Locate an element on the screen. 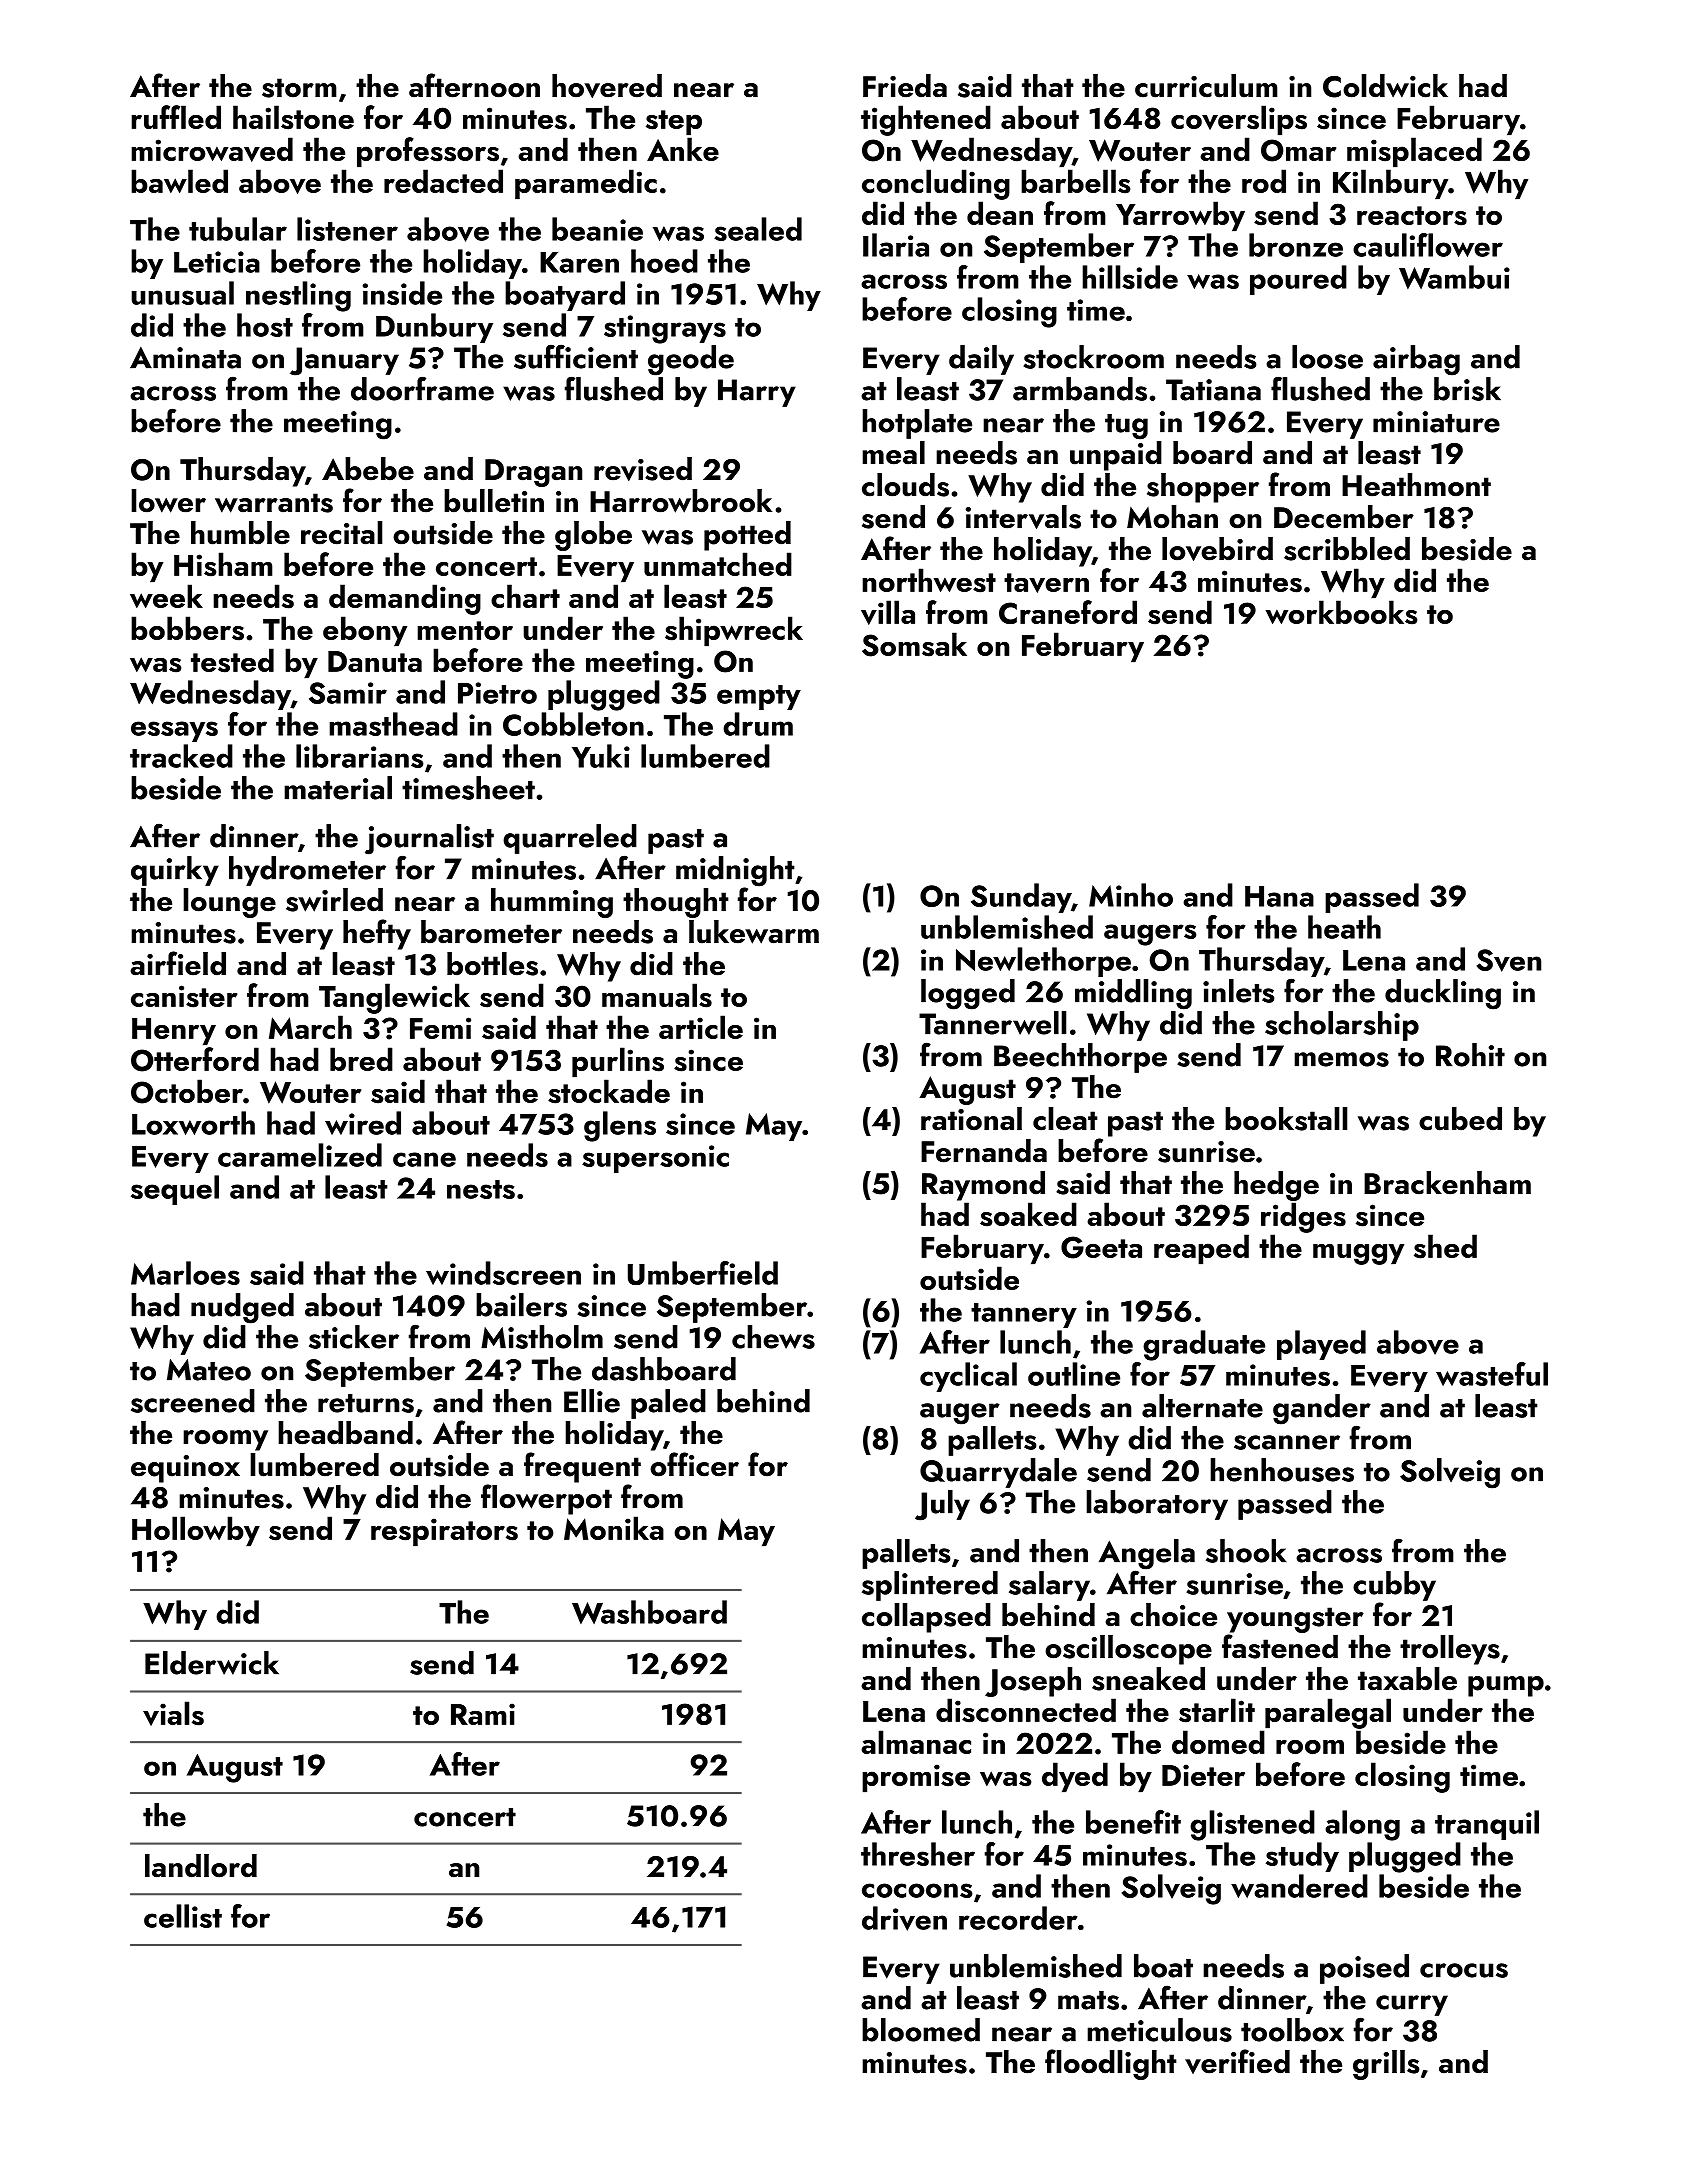  lukewarm is located at coordinates (754, 932).
